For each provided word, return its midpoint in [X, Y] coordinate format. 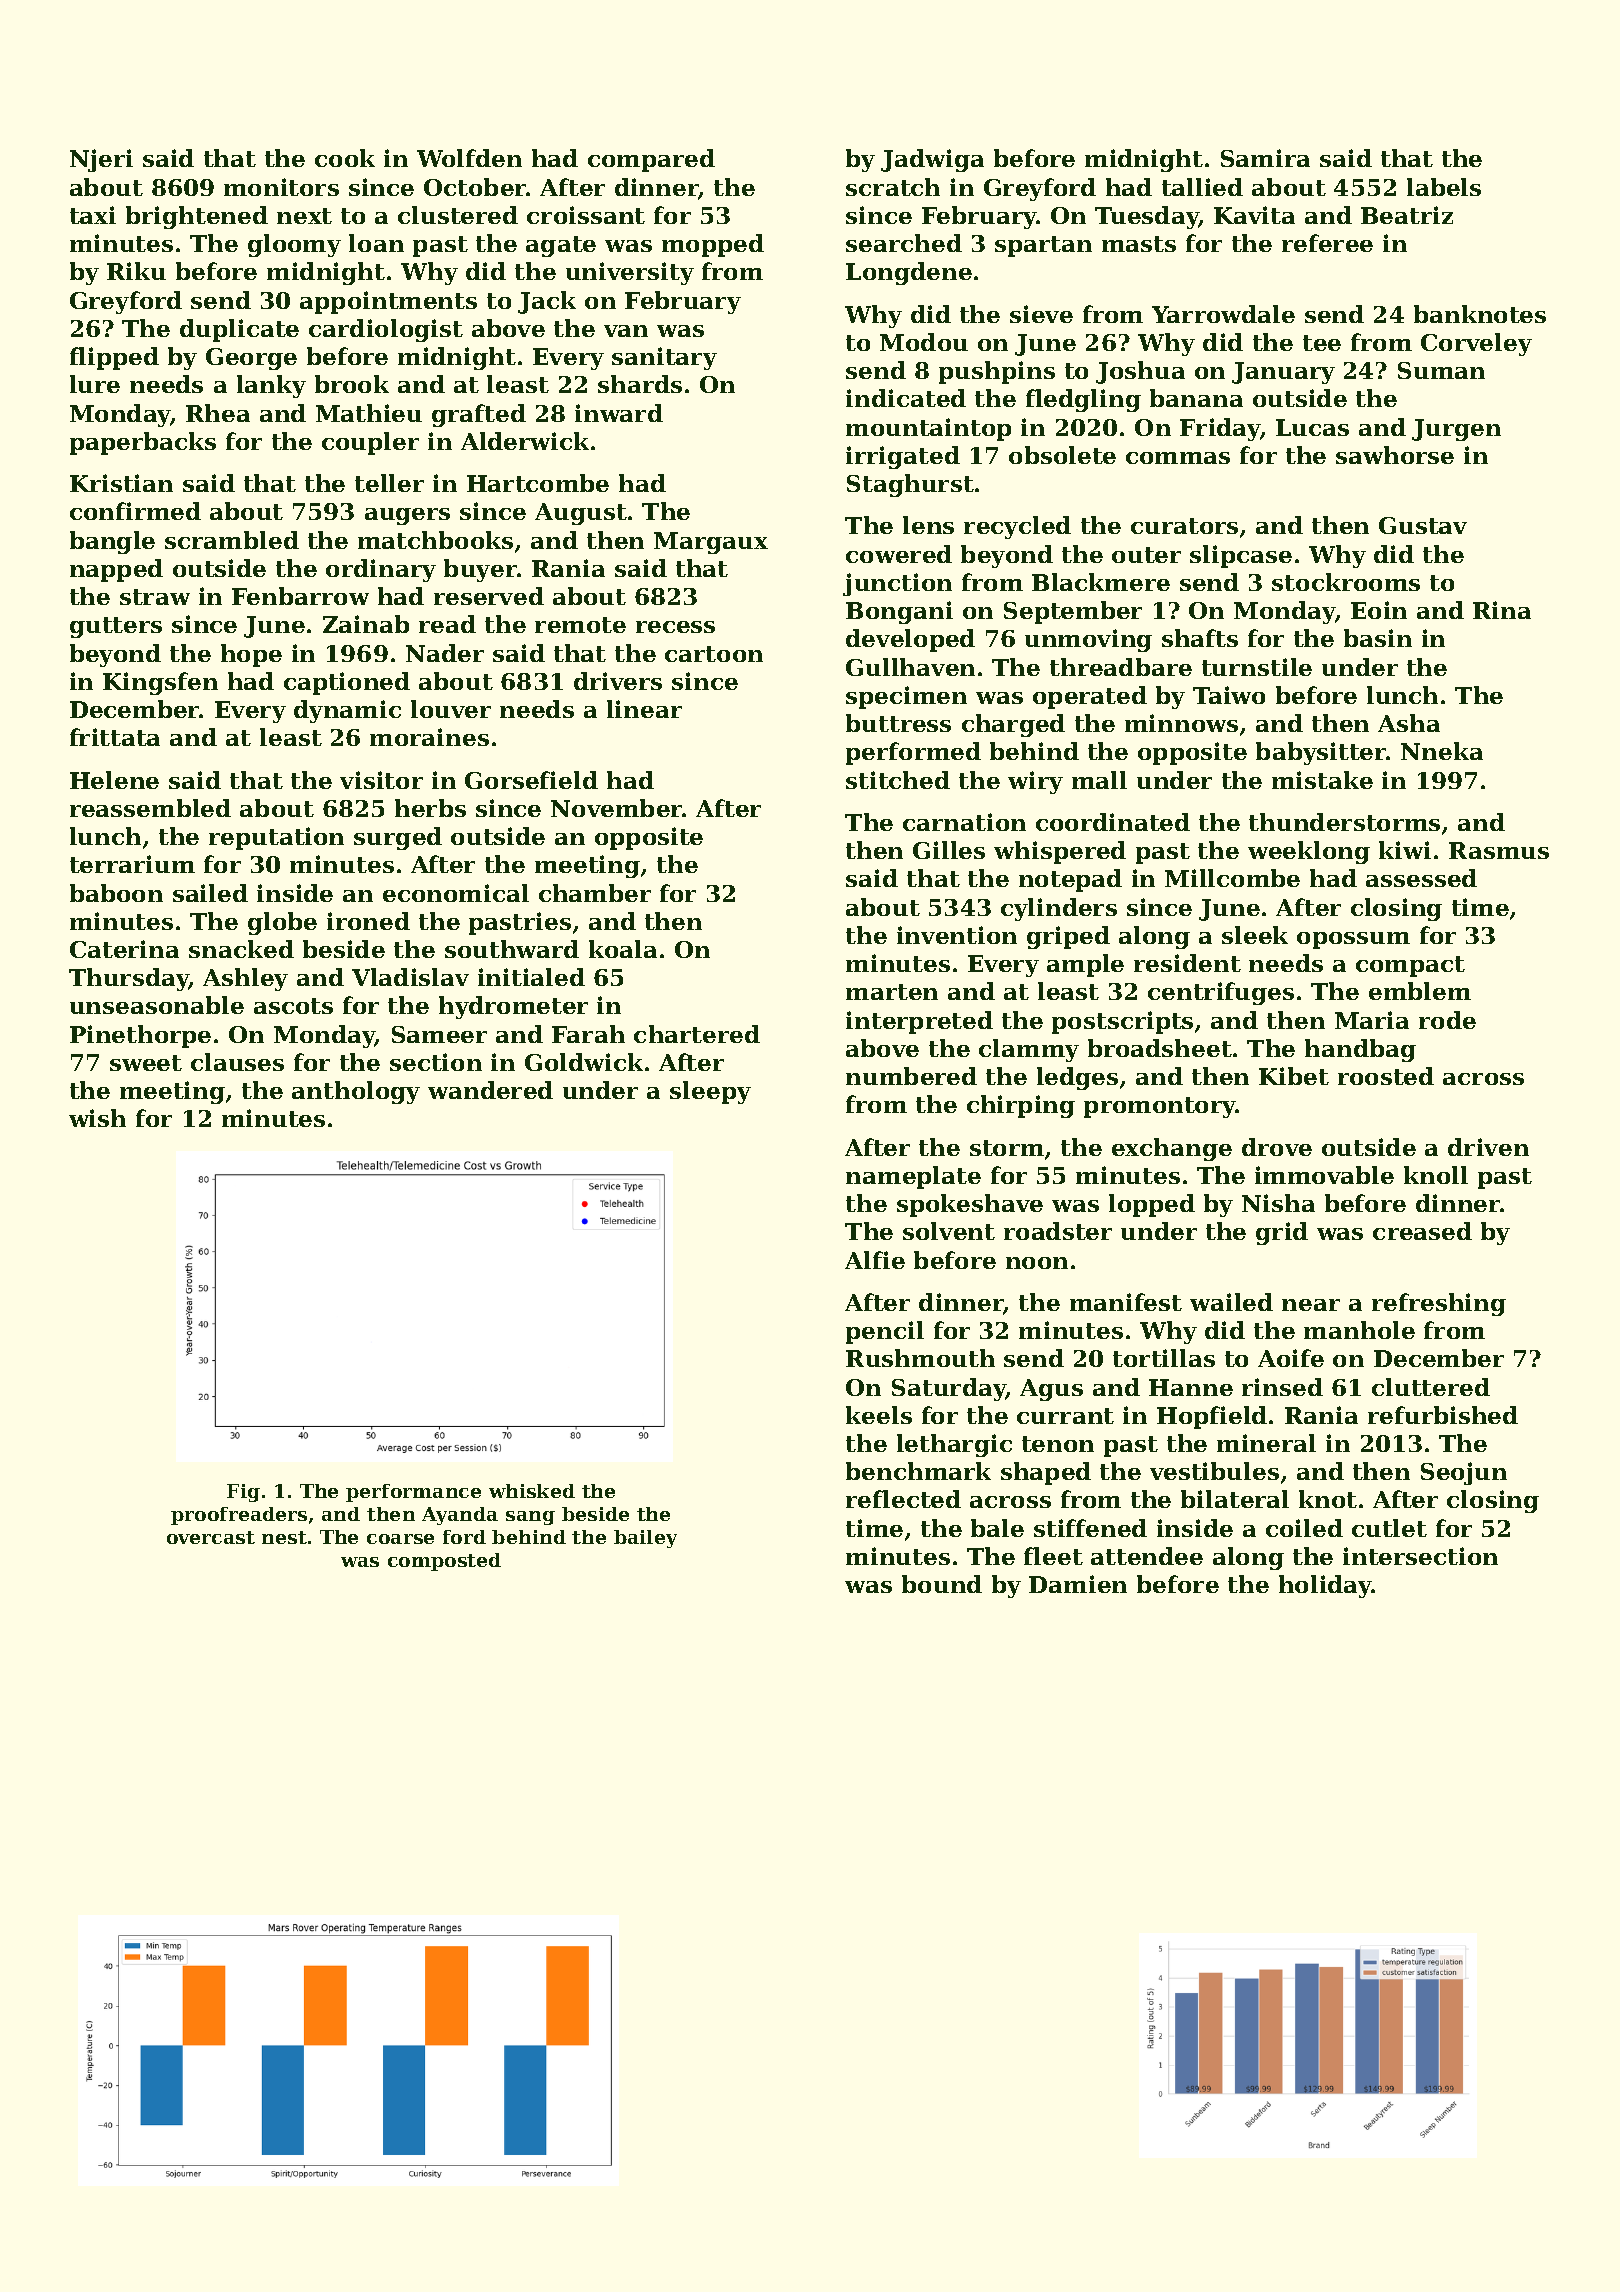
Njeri [101, 160]
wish [97, 1118]
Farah [588, 1034]
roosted [1386, 1076]
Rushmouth [920, 1358]
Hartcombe [538, 483]
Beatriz [1407, 215]
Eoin [1379, 610]
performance [413, 1493]
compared [651, 160]
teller [389, 483]
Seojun [1464, 1473]
